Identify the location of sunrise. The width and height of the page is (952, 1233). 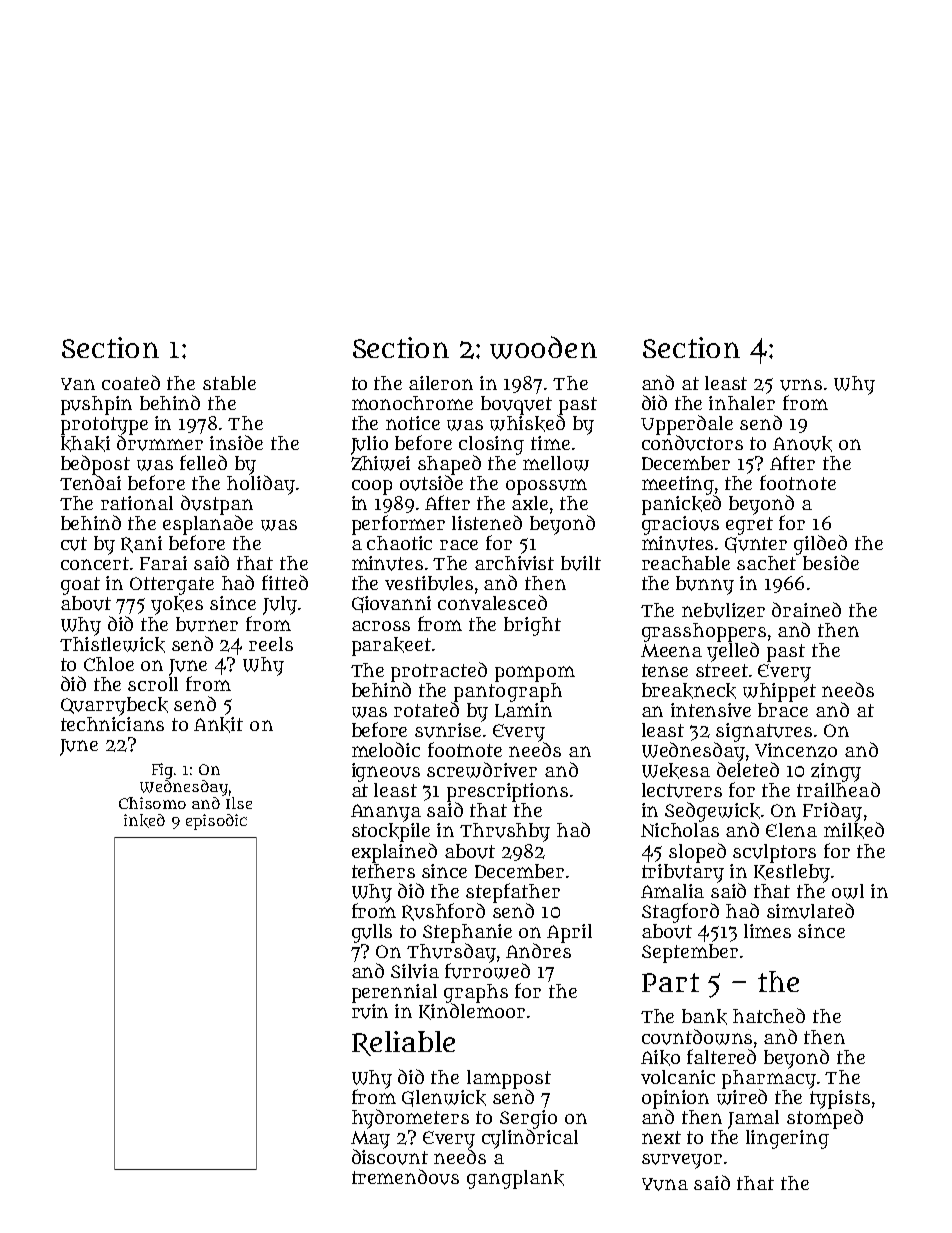
(448, 730).
